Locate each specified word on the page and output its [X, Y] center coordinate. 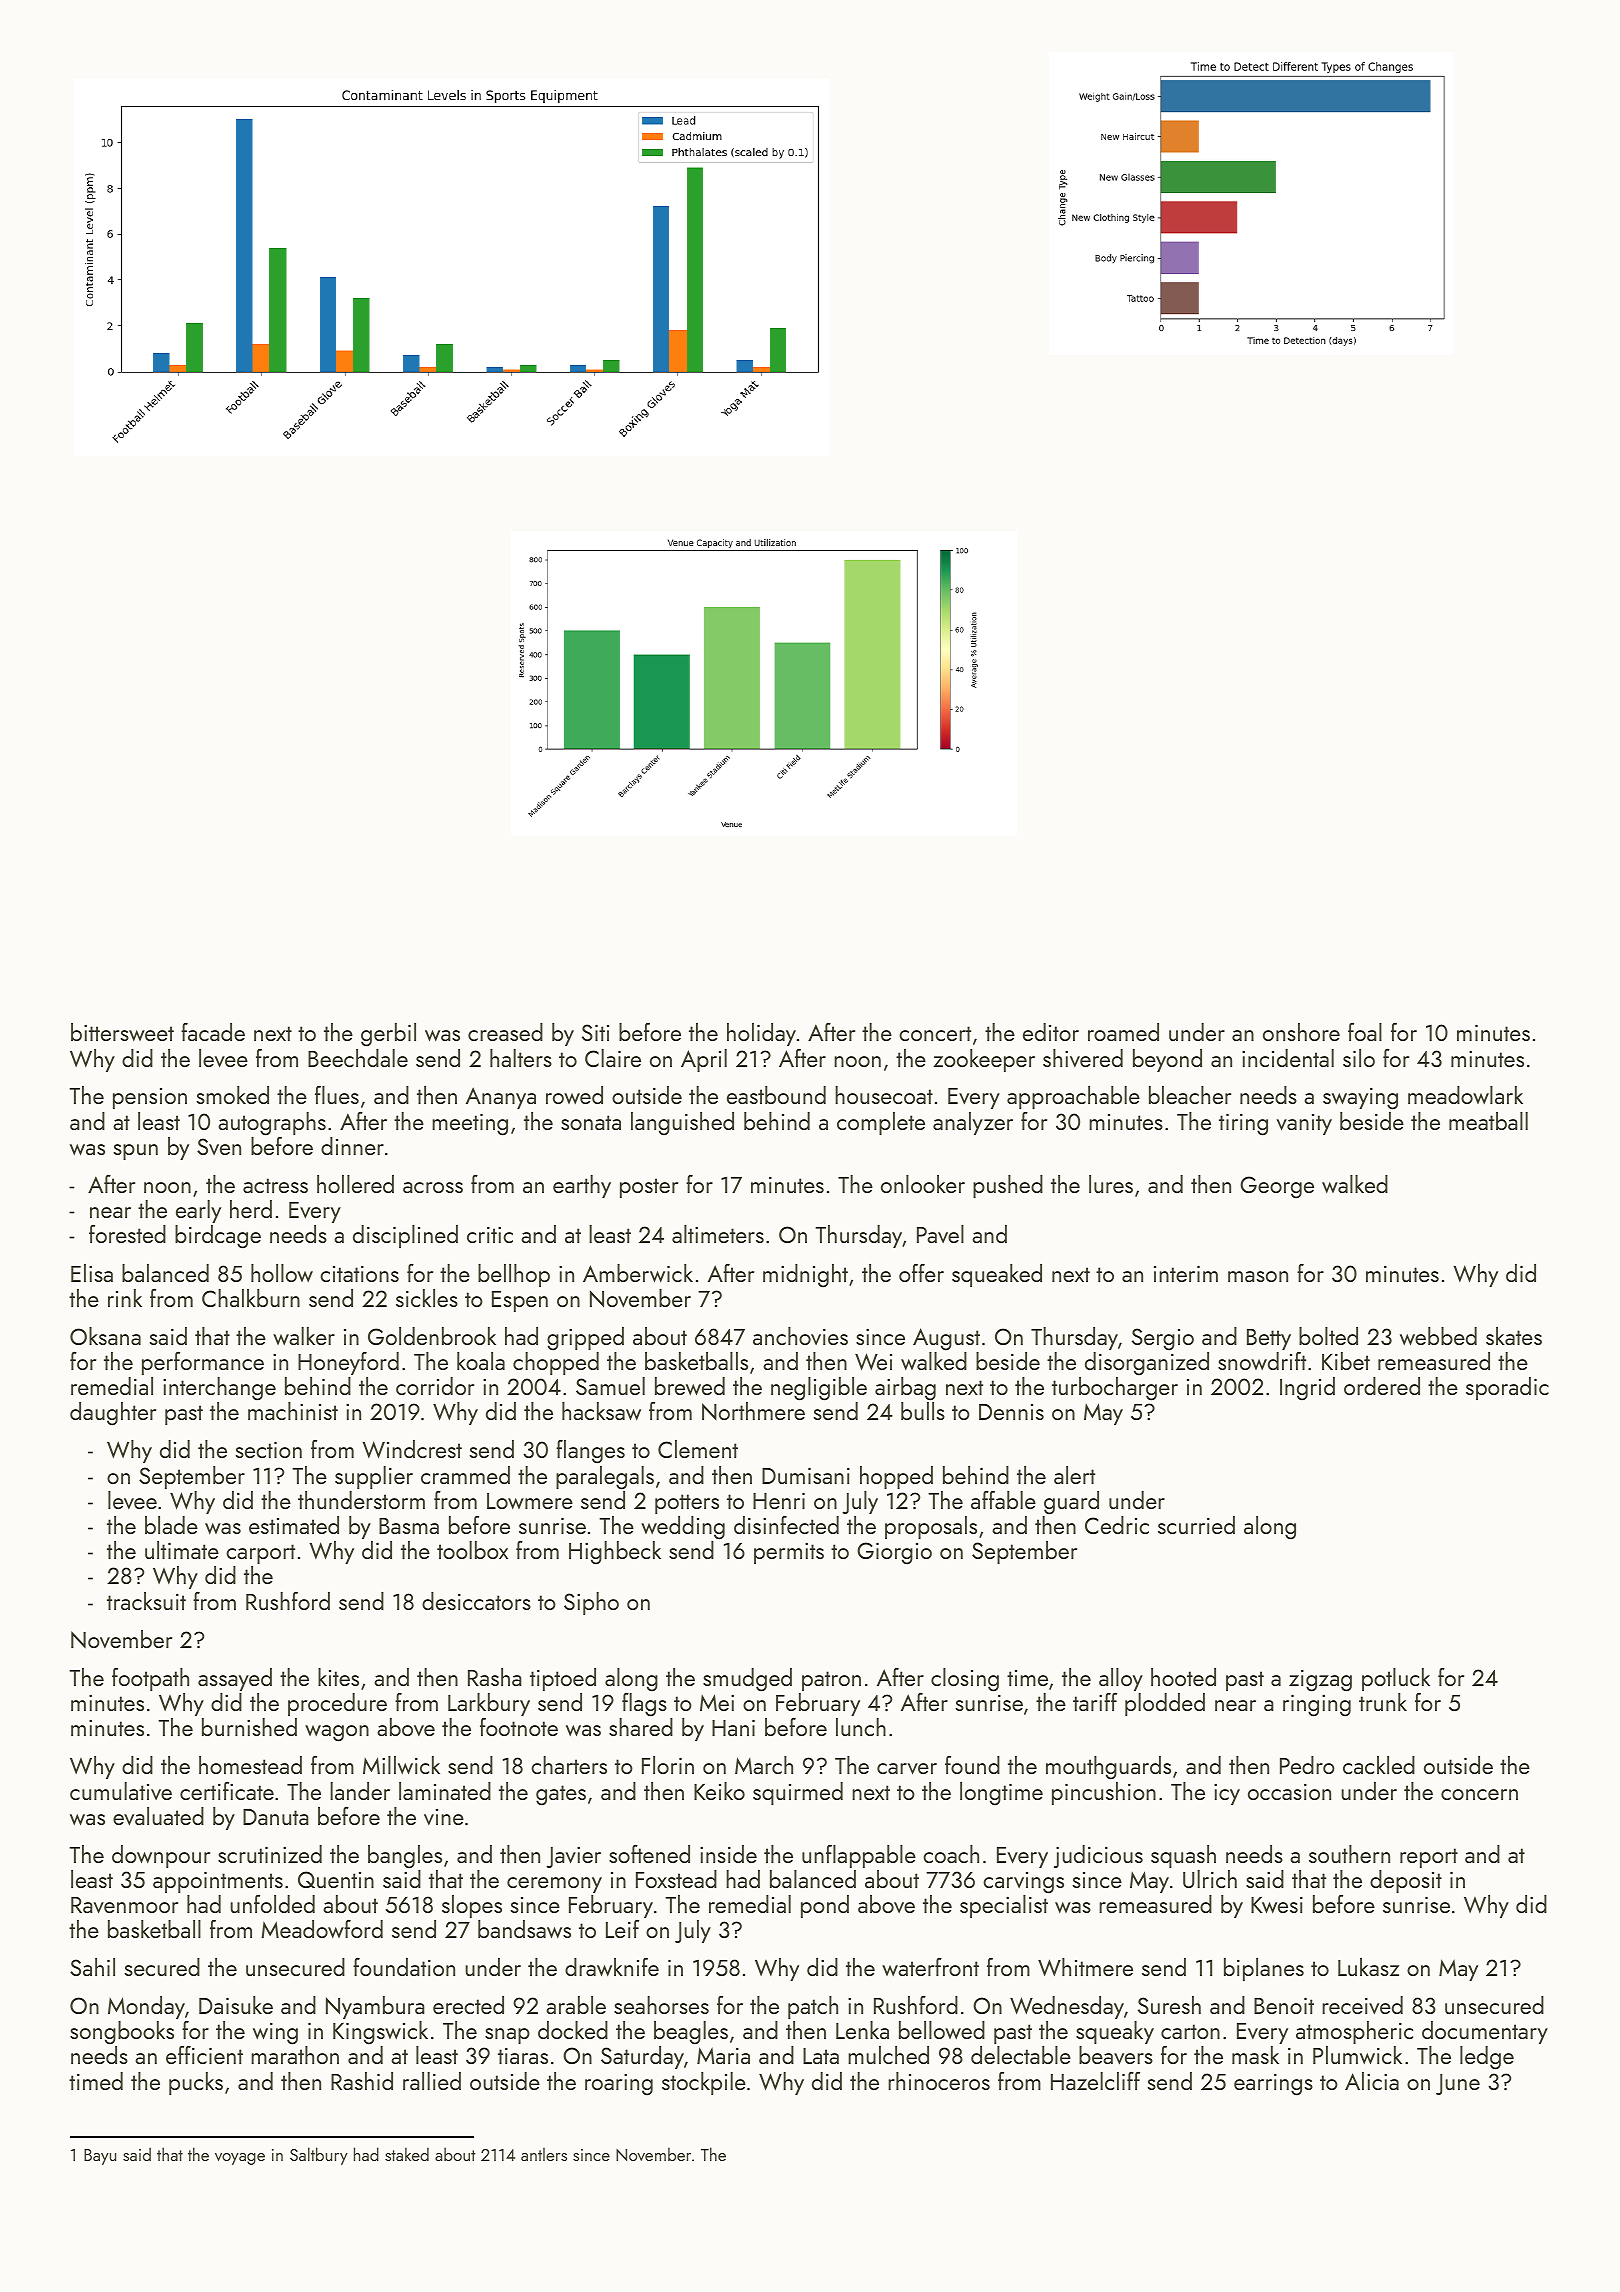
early [198, 1211]
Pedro [1307, 1765]
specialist [1004, 1906]
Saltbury [319, 2156]
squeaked [997, 1275]
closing [965, 1680]
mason [1258, 1276]
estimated [294, 1525]
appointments [218, 1882]
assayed [235, 1679]
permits [789, 1553]
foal [1365, 1032]
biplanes [1264, 1969]
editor [1051, 1032]
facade [213, 1032]
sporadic [1507, 1388]
